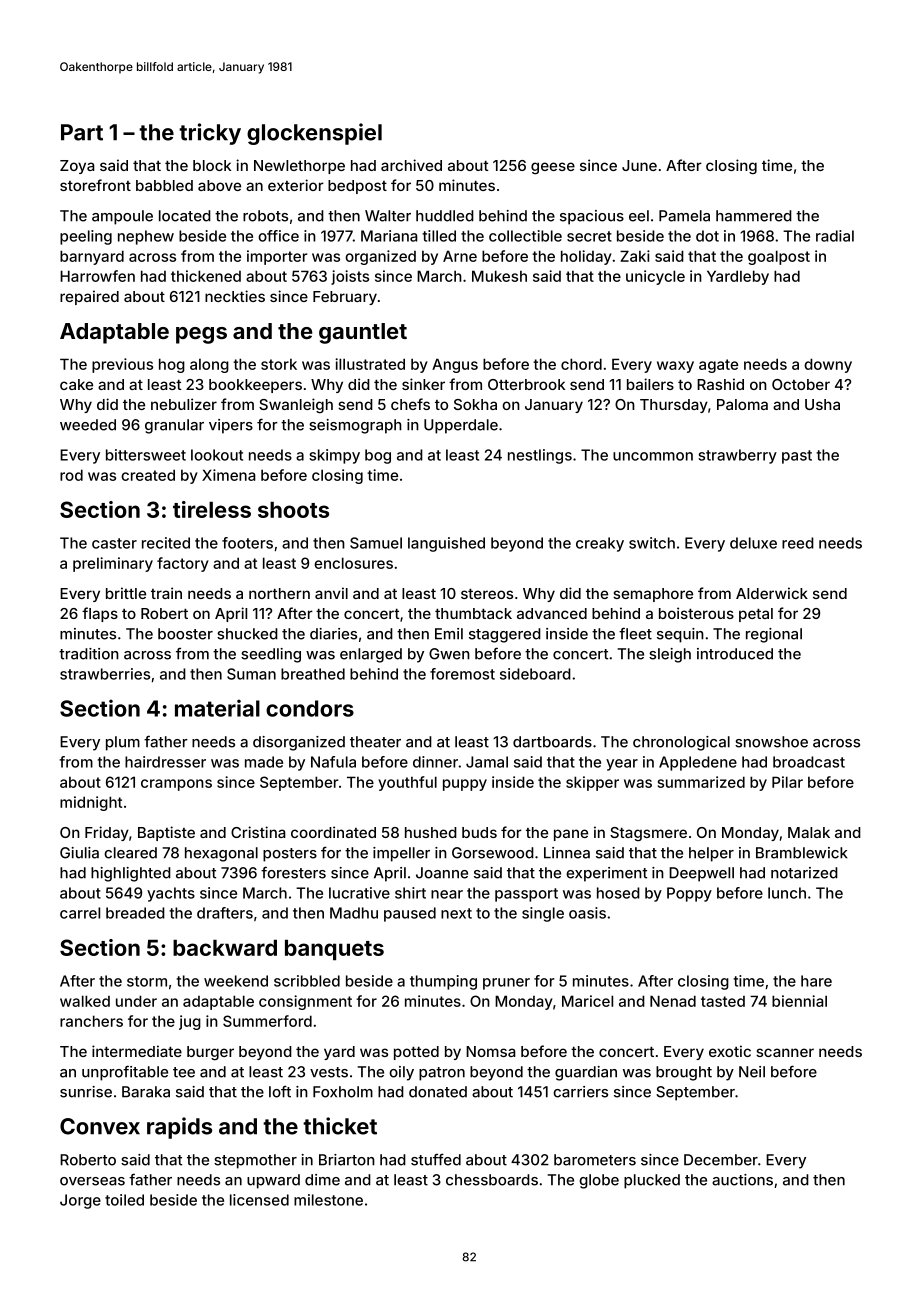 Image resolution: width=924 pixels, height=1308 pixels. I want to click on geese, so click(553, 168).
